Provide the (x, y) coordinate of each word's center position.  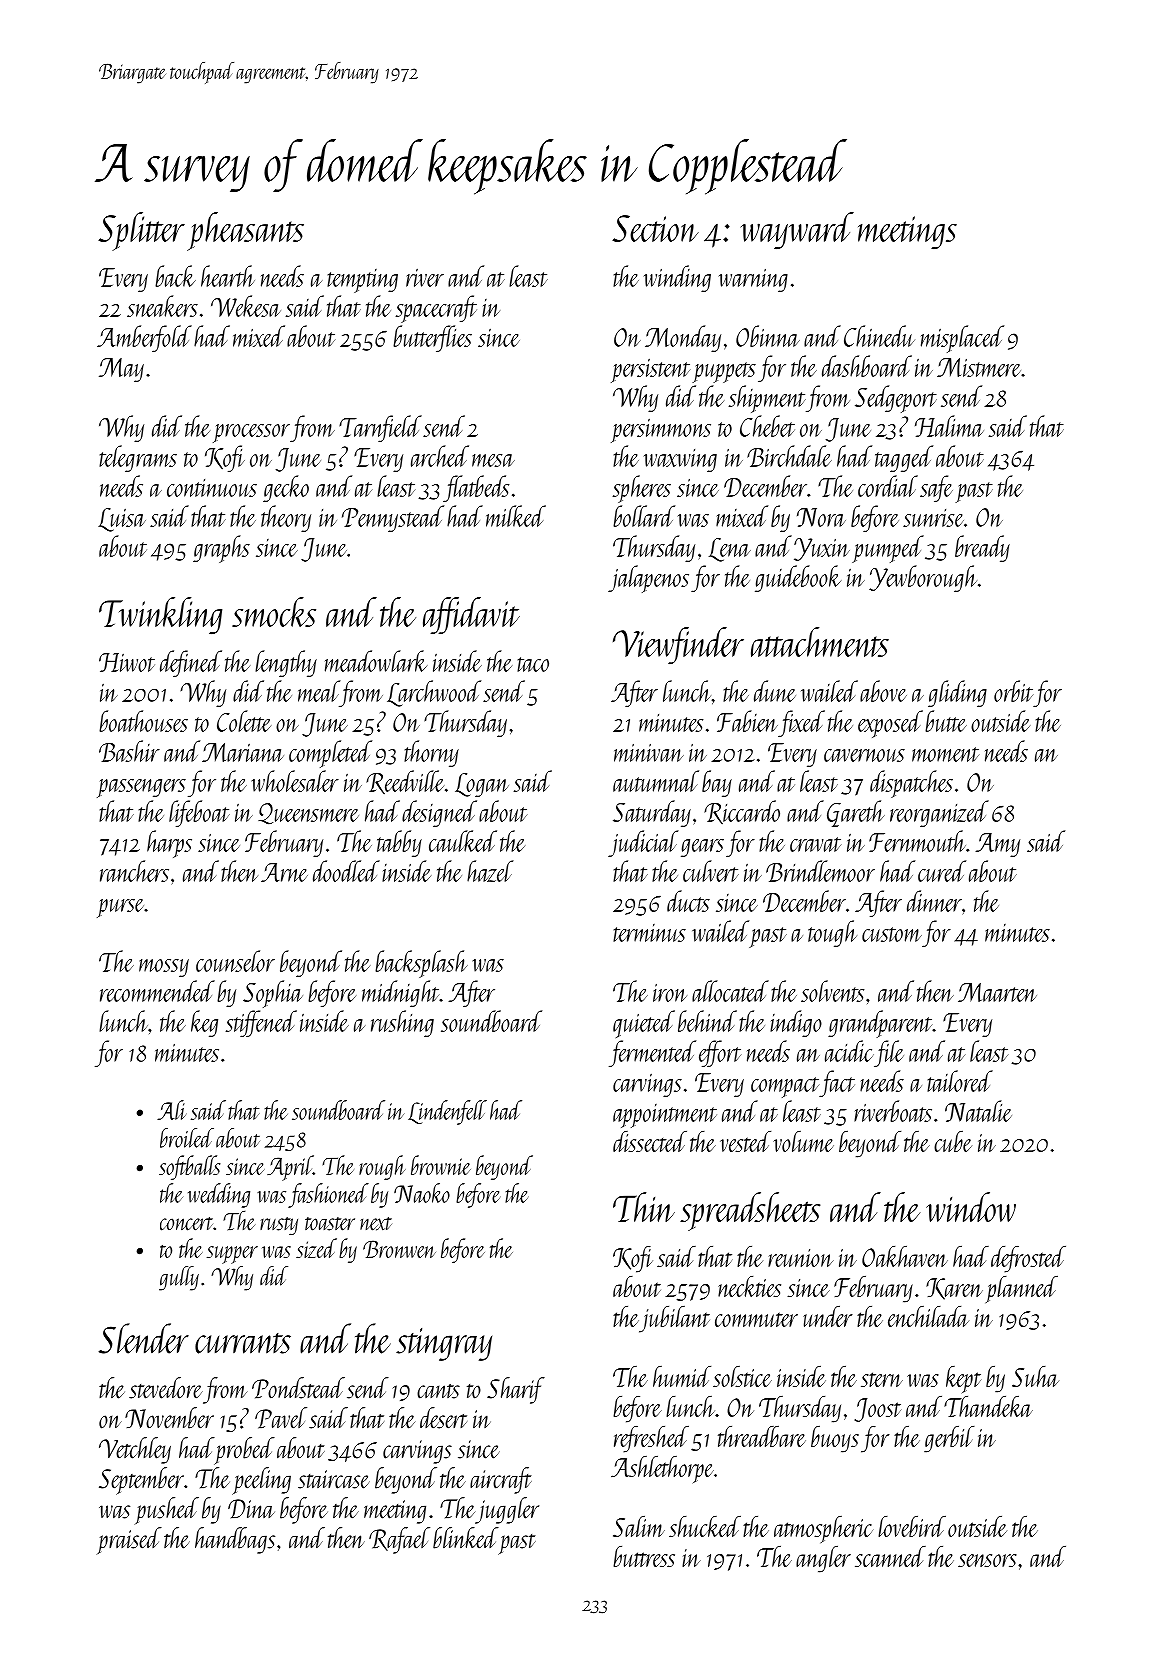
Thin (644, 1207)
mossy (164, 968)
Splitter (141, 231)
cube (953, 1141)
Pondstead (298, 1388)
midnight (400, 993)
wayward (797, 231)
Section (655, 228)
